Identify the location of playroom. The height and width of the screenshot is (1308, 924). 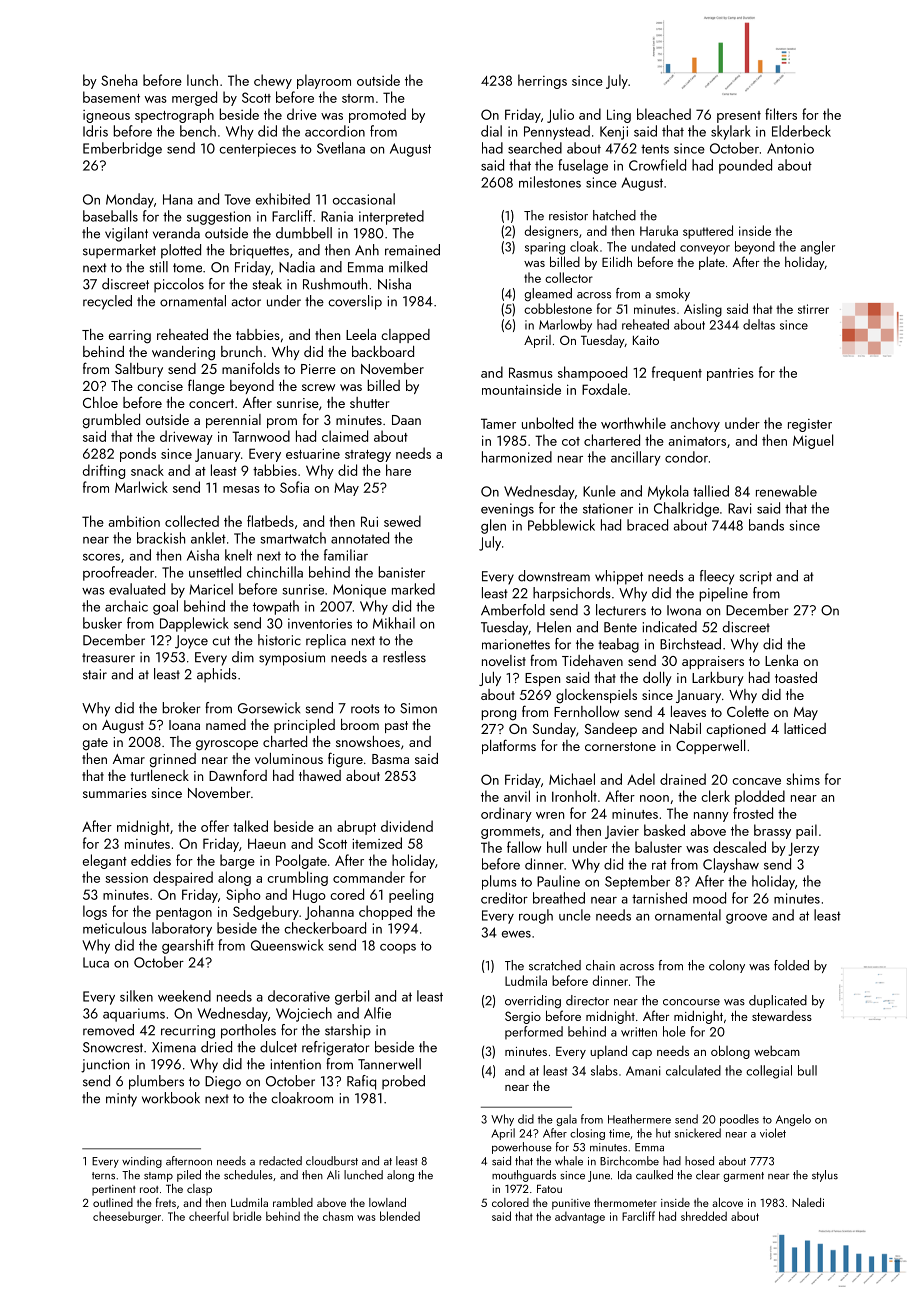
(324, 81).
